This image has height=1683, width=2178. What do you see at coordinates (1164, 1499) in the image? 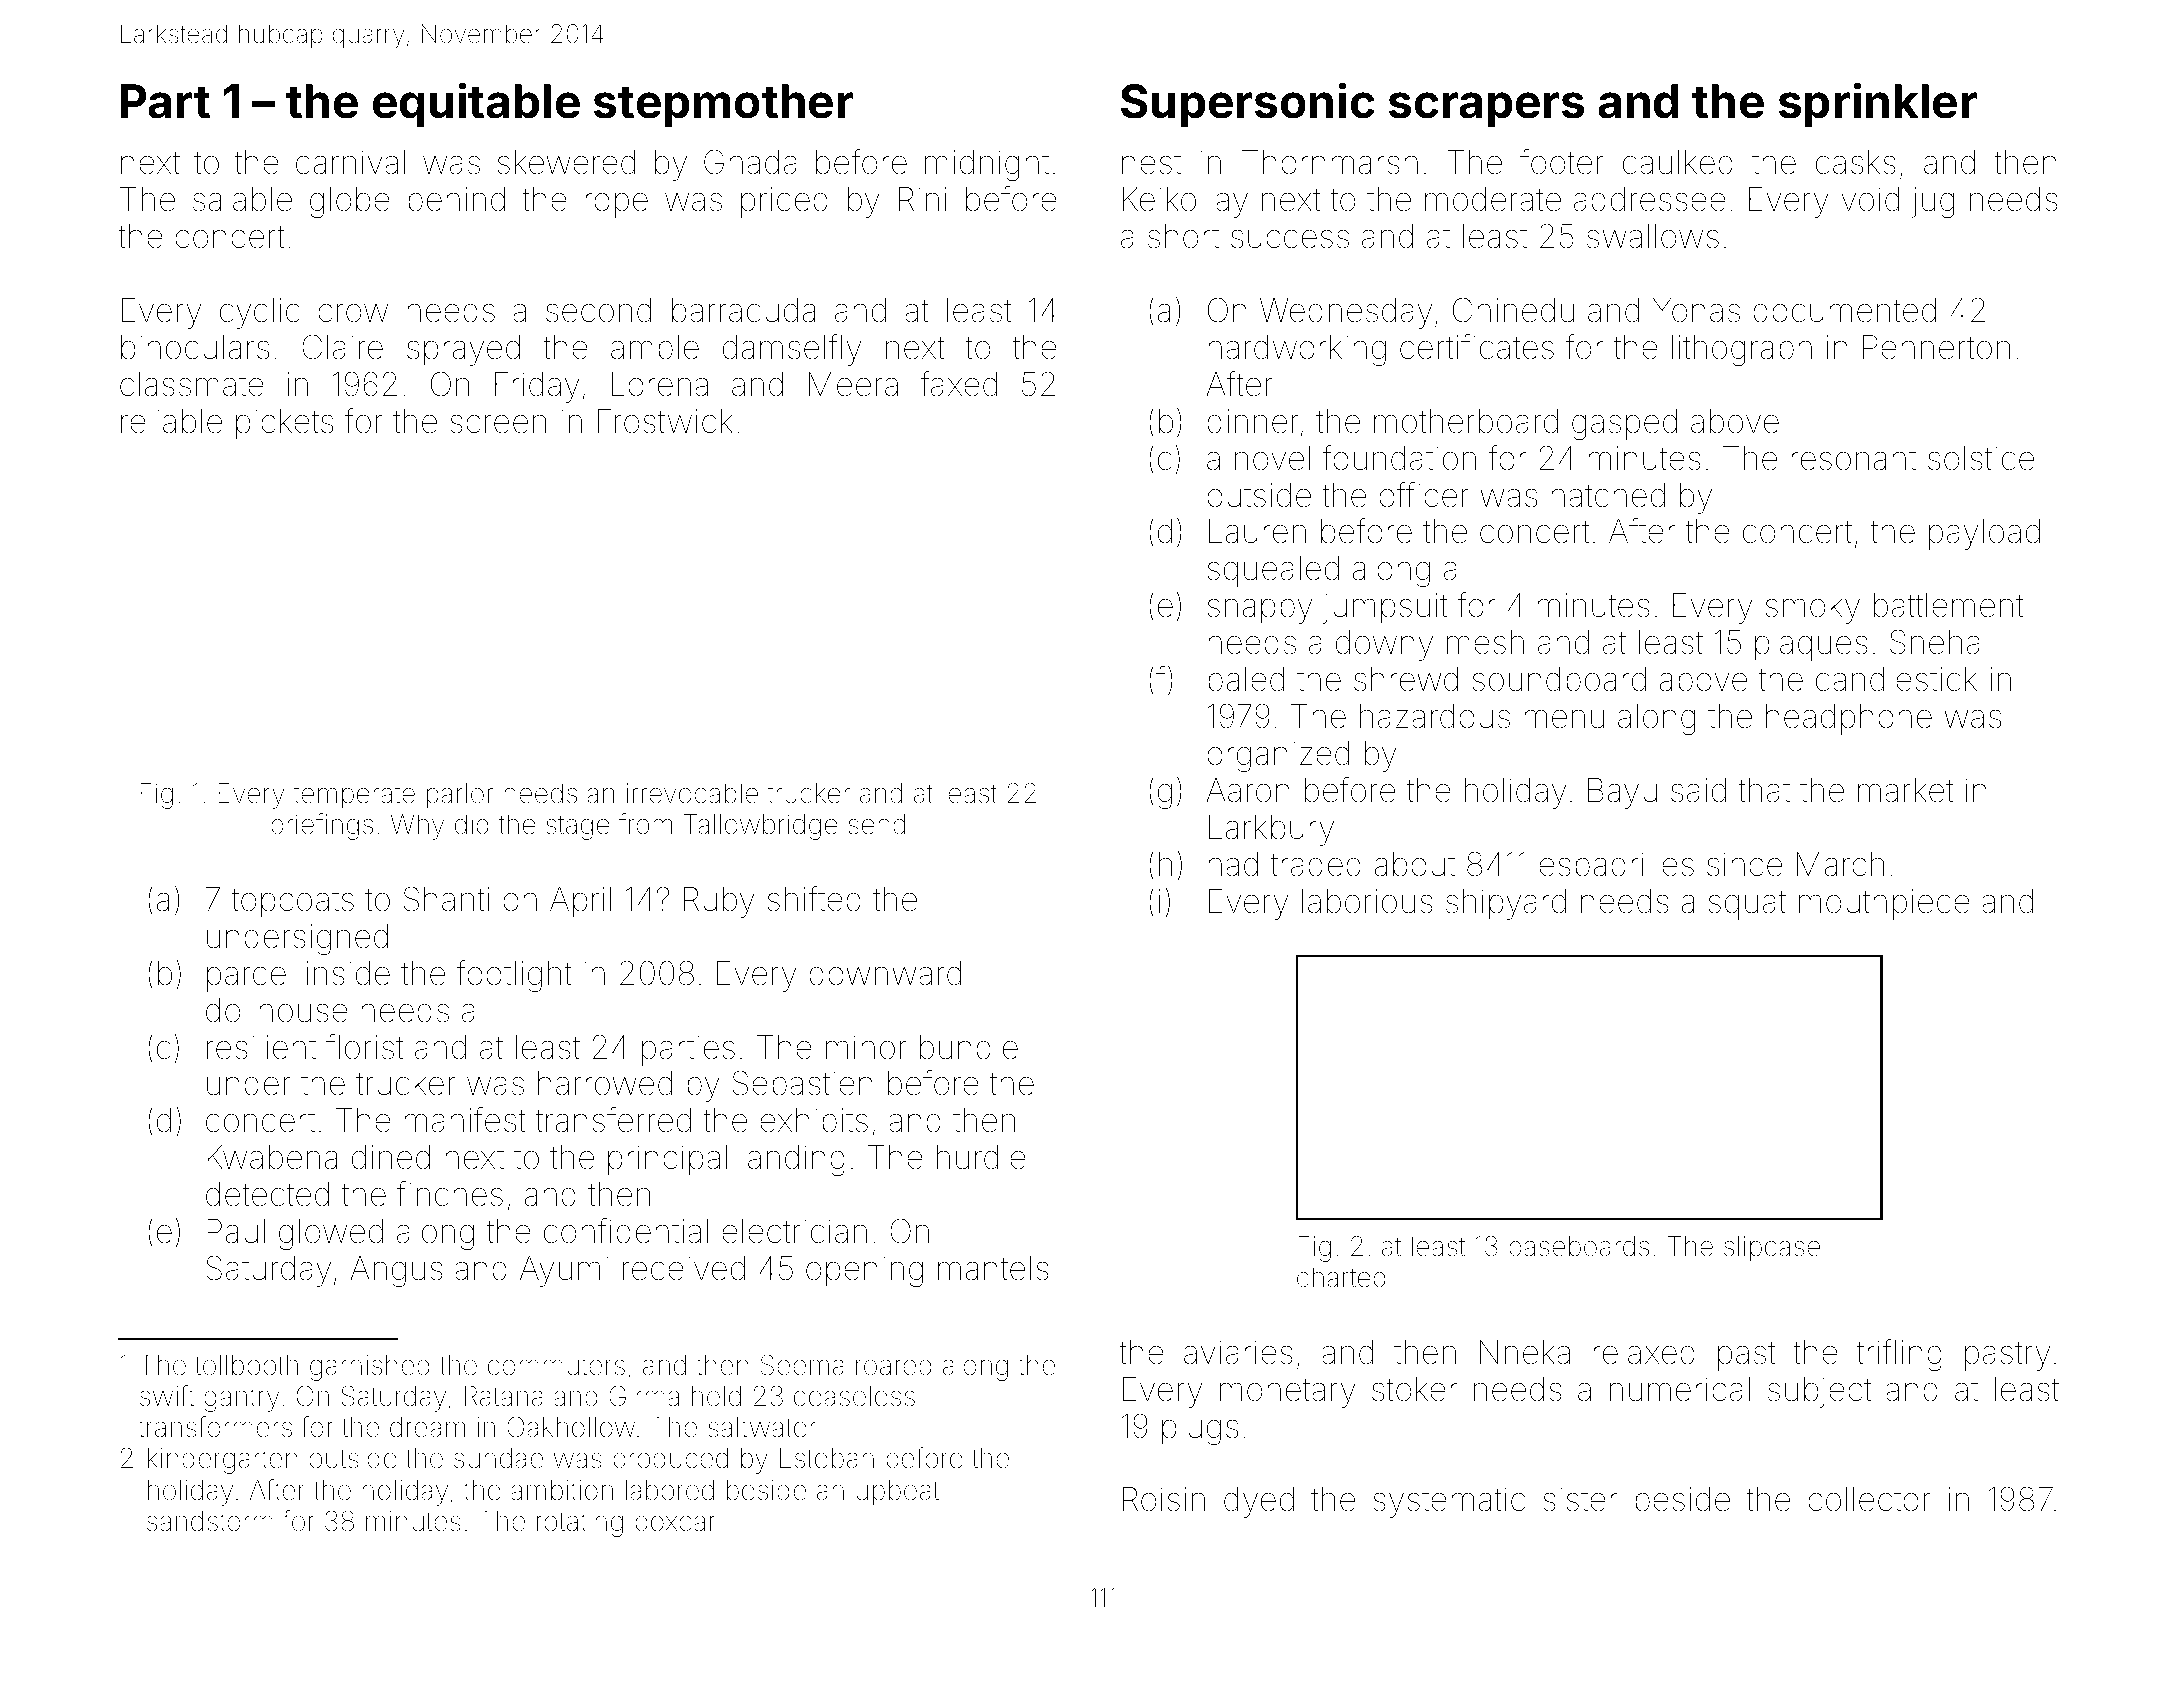
I see `Roisin` at bounding box center [1164, 1499].
